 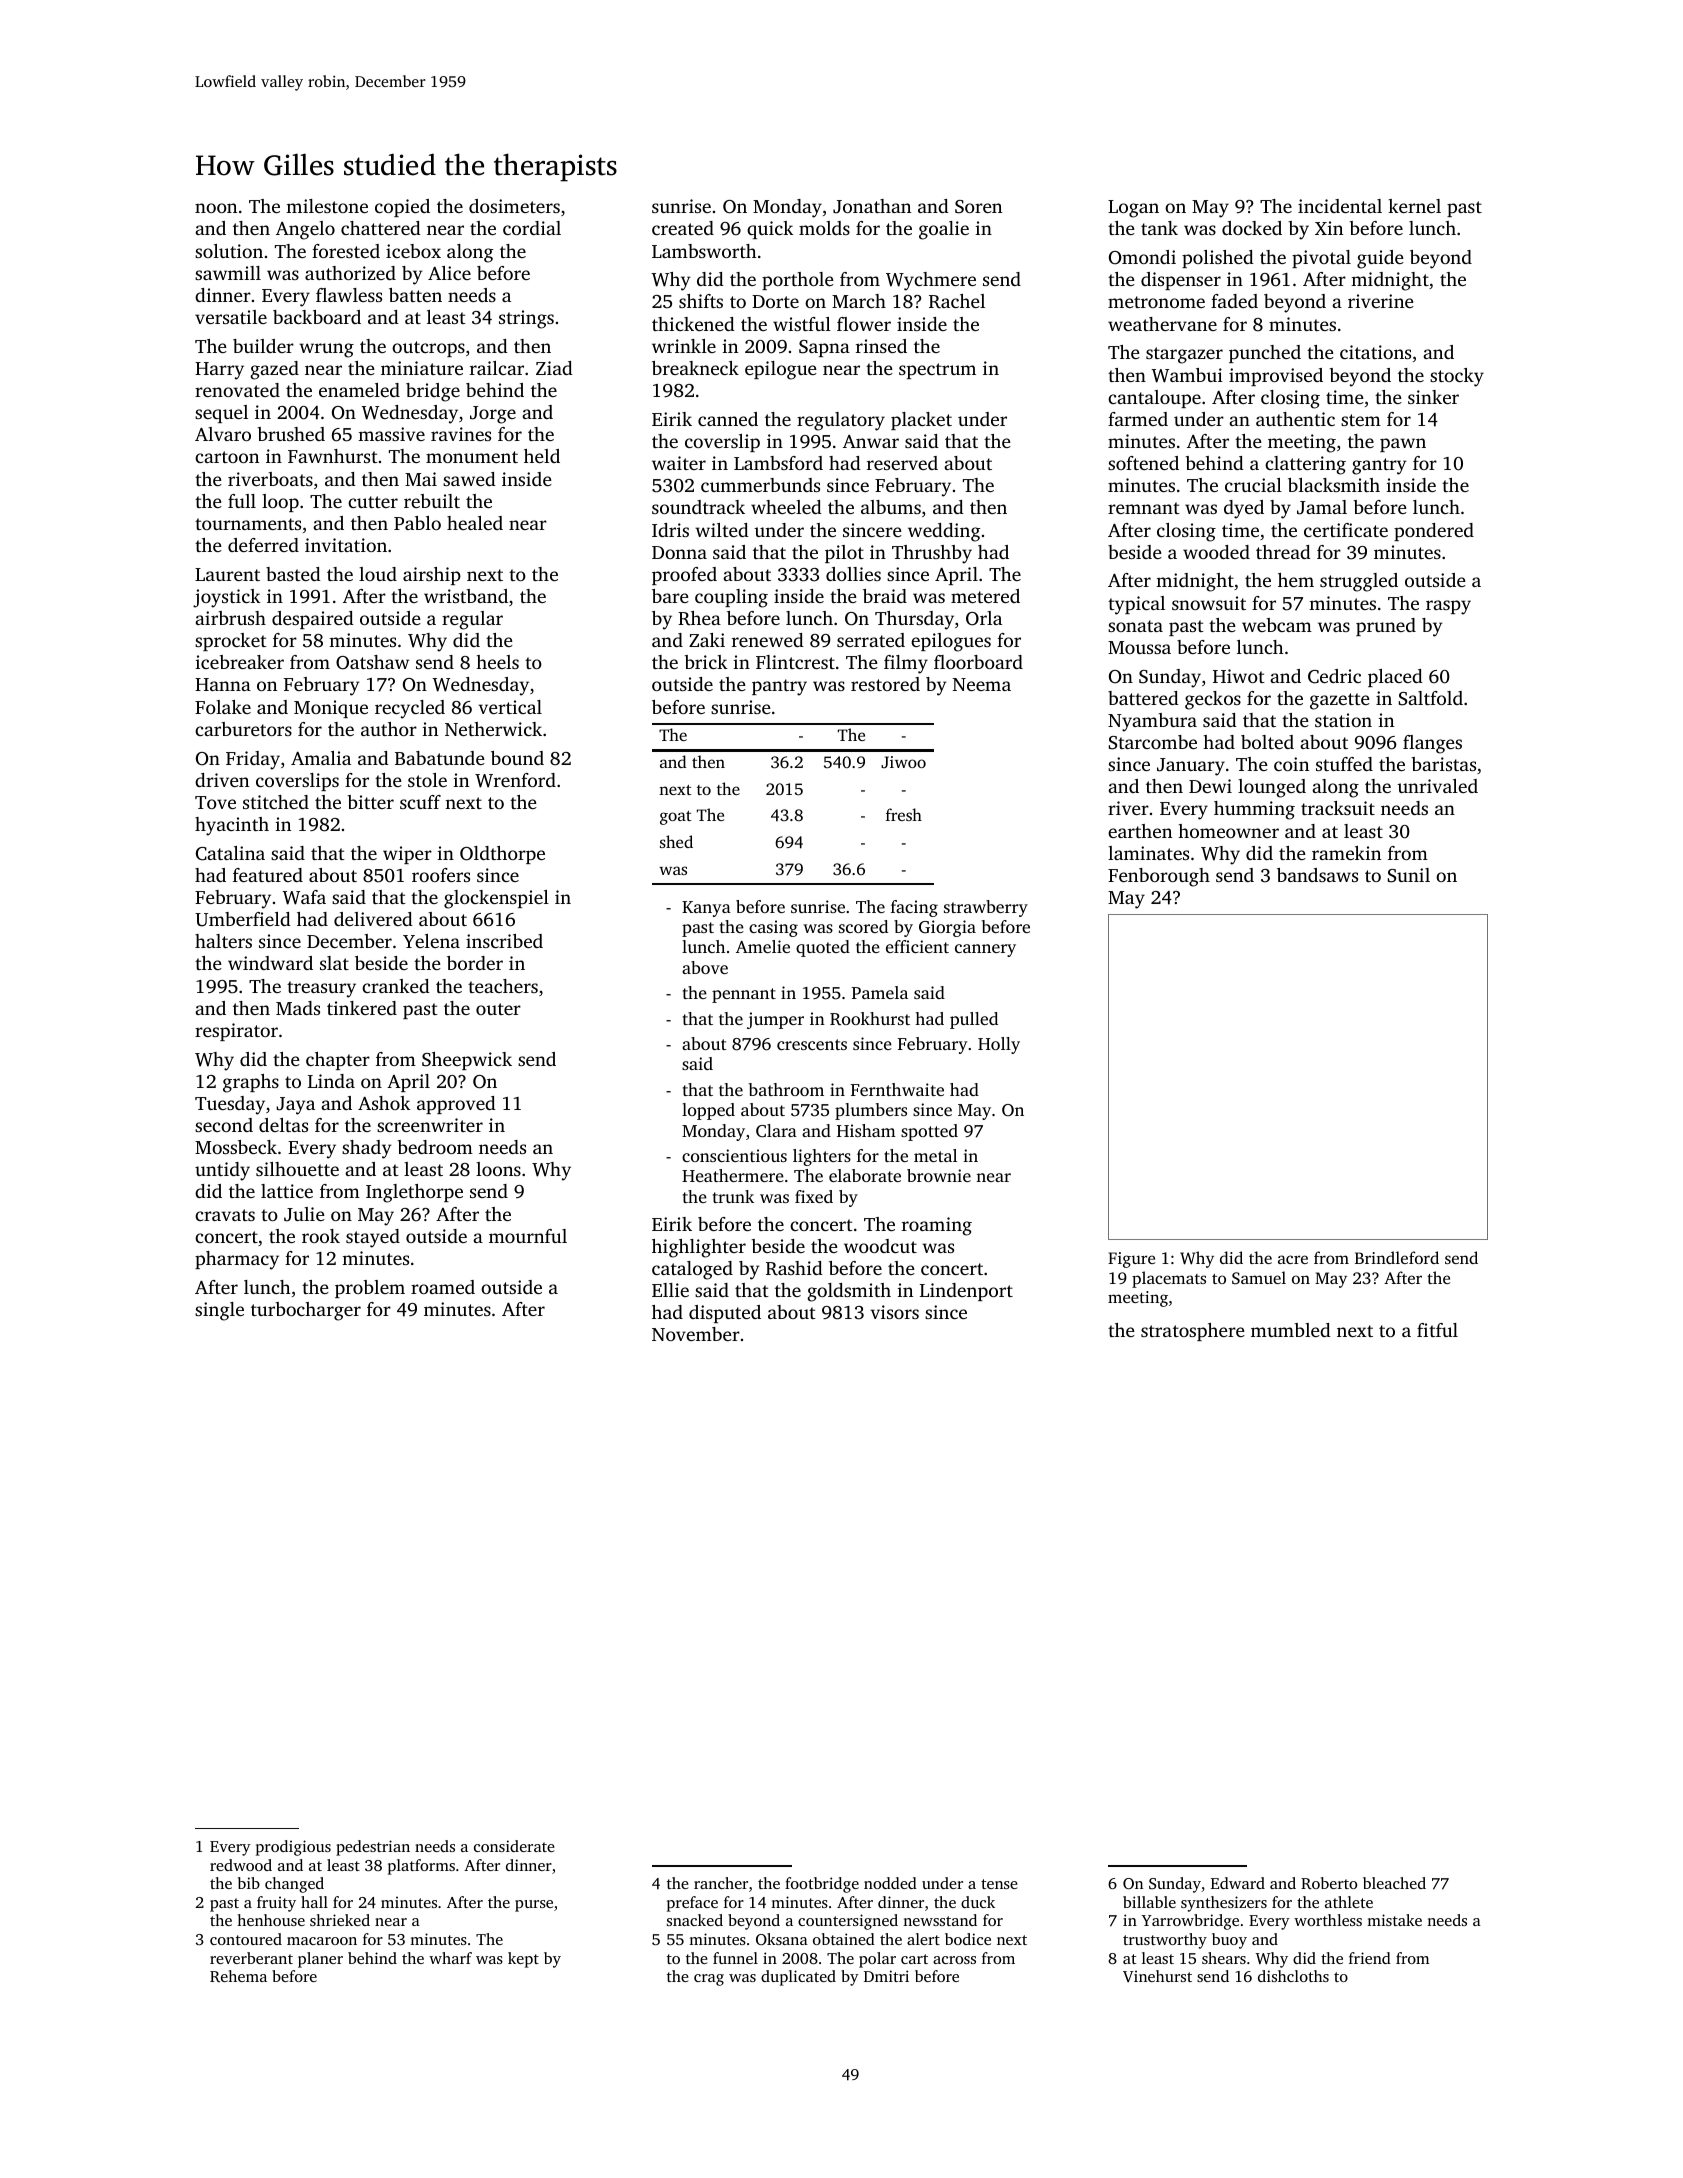 I want to click on Rehema, so click(x=238, y=1976).
